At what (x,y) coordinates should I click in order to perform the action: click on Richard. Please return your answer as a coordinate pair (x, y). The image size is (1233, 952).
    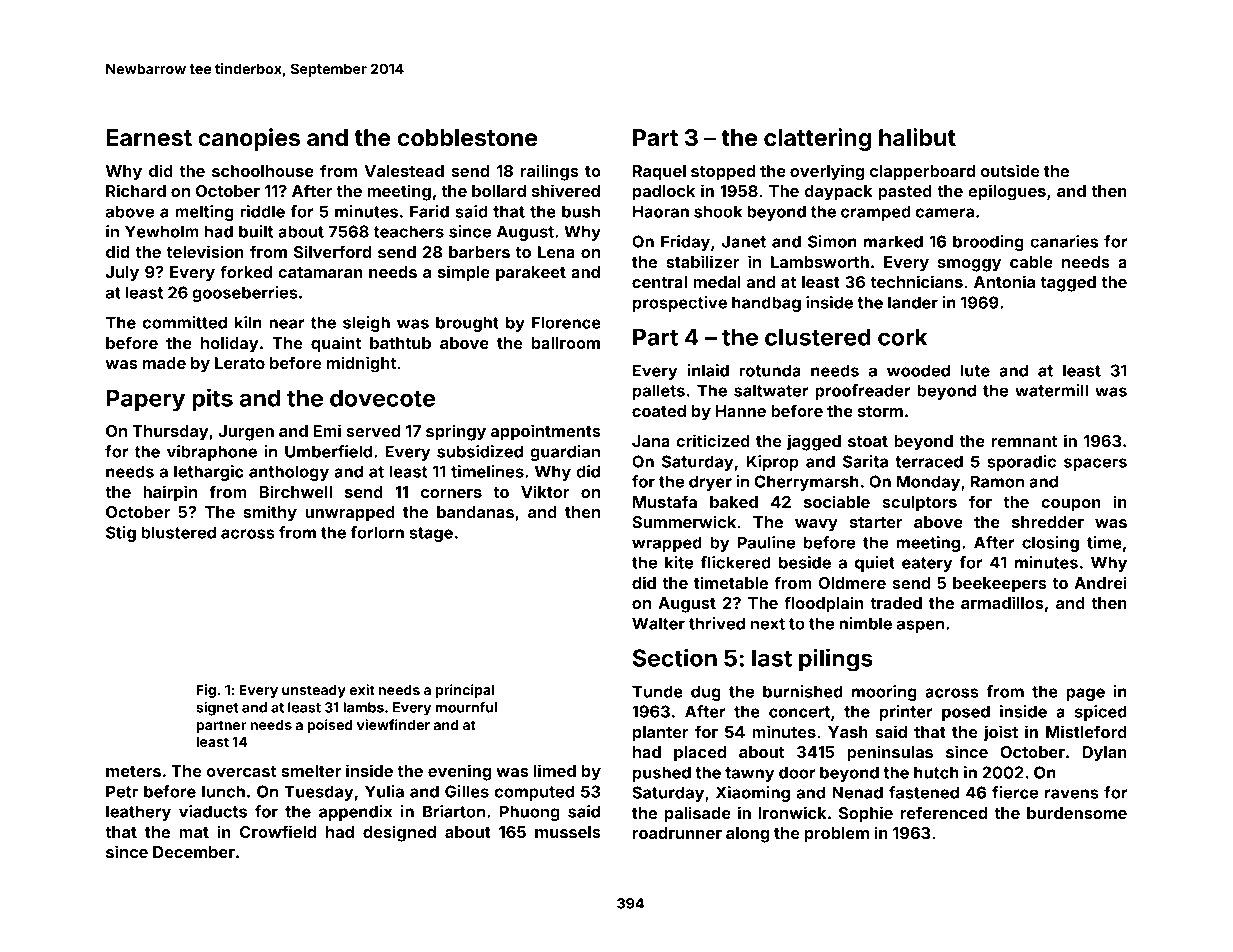
    Looking at the image, I should click on (136, 190).
